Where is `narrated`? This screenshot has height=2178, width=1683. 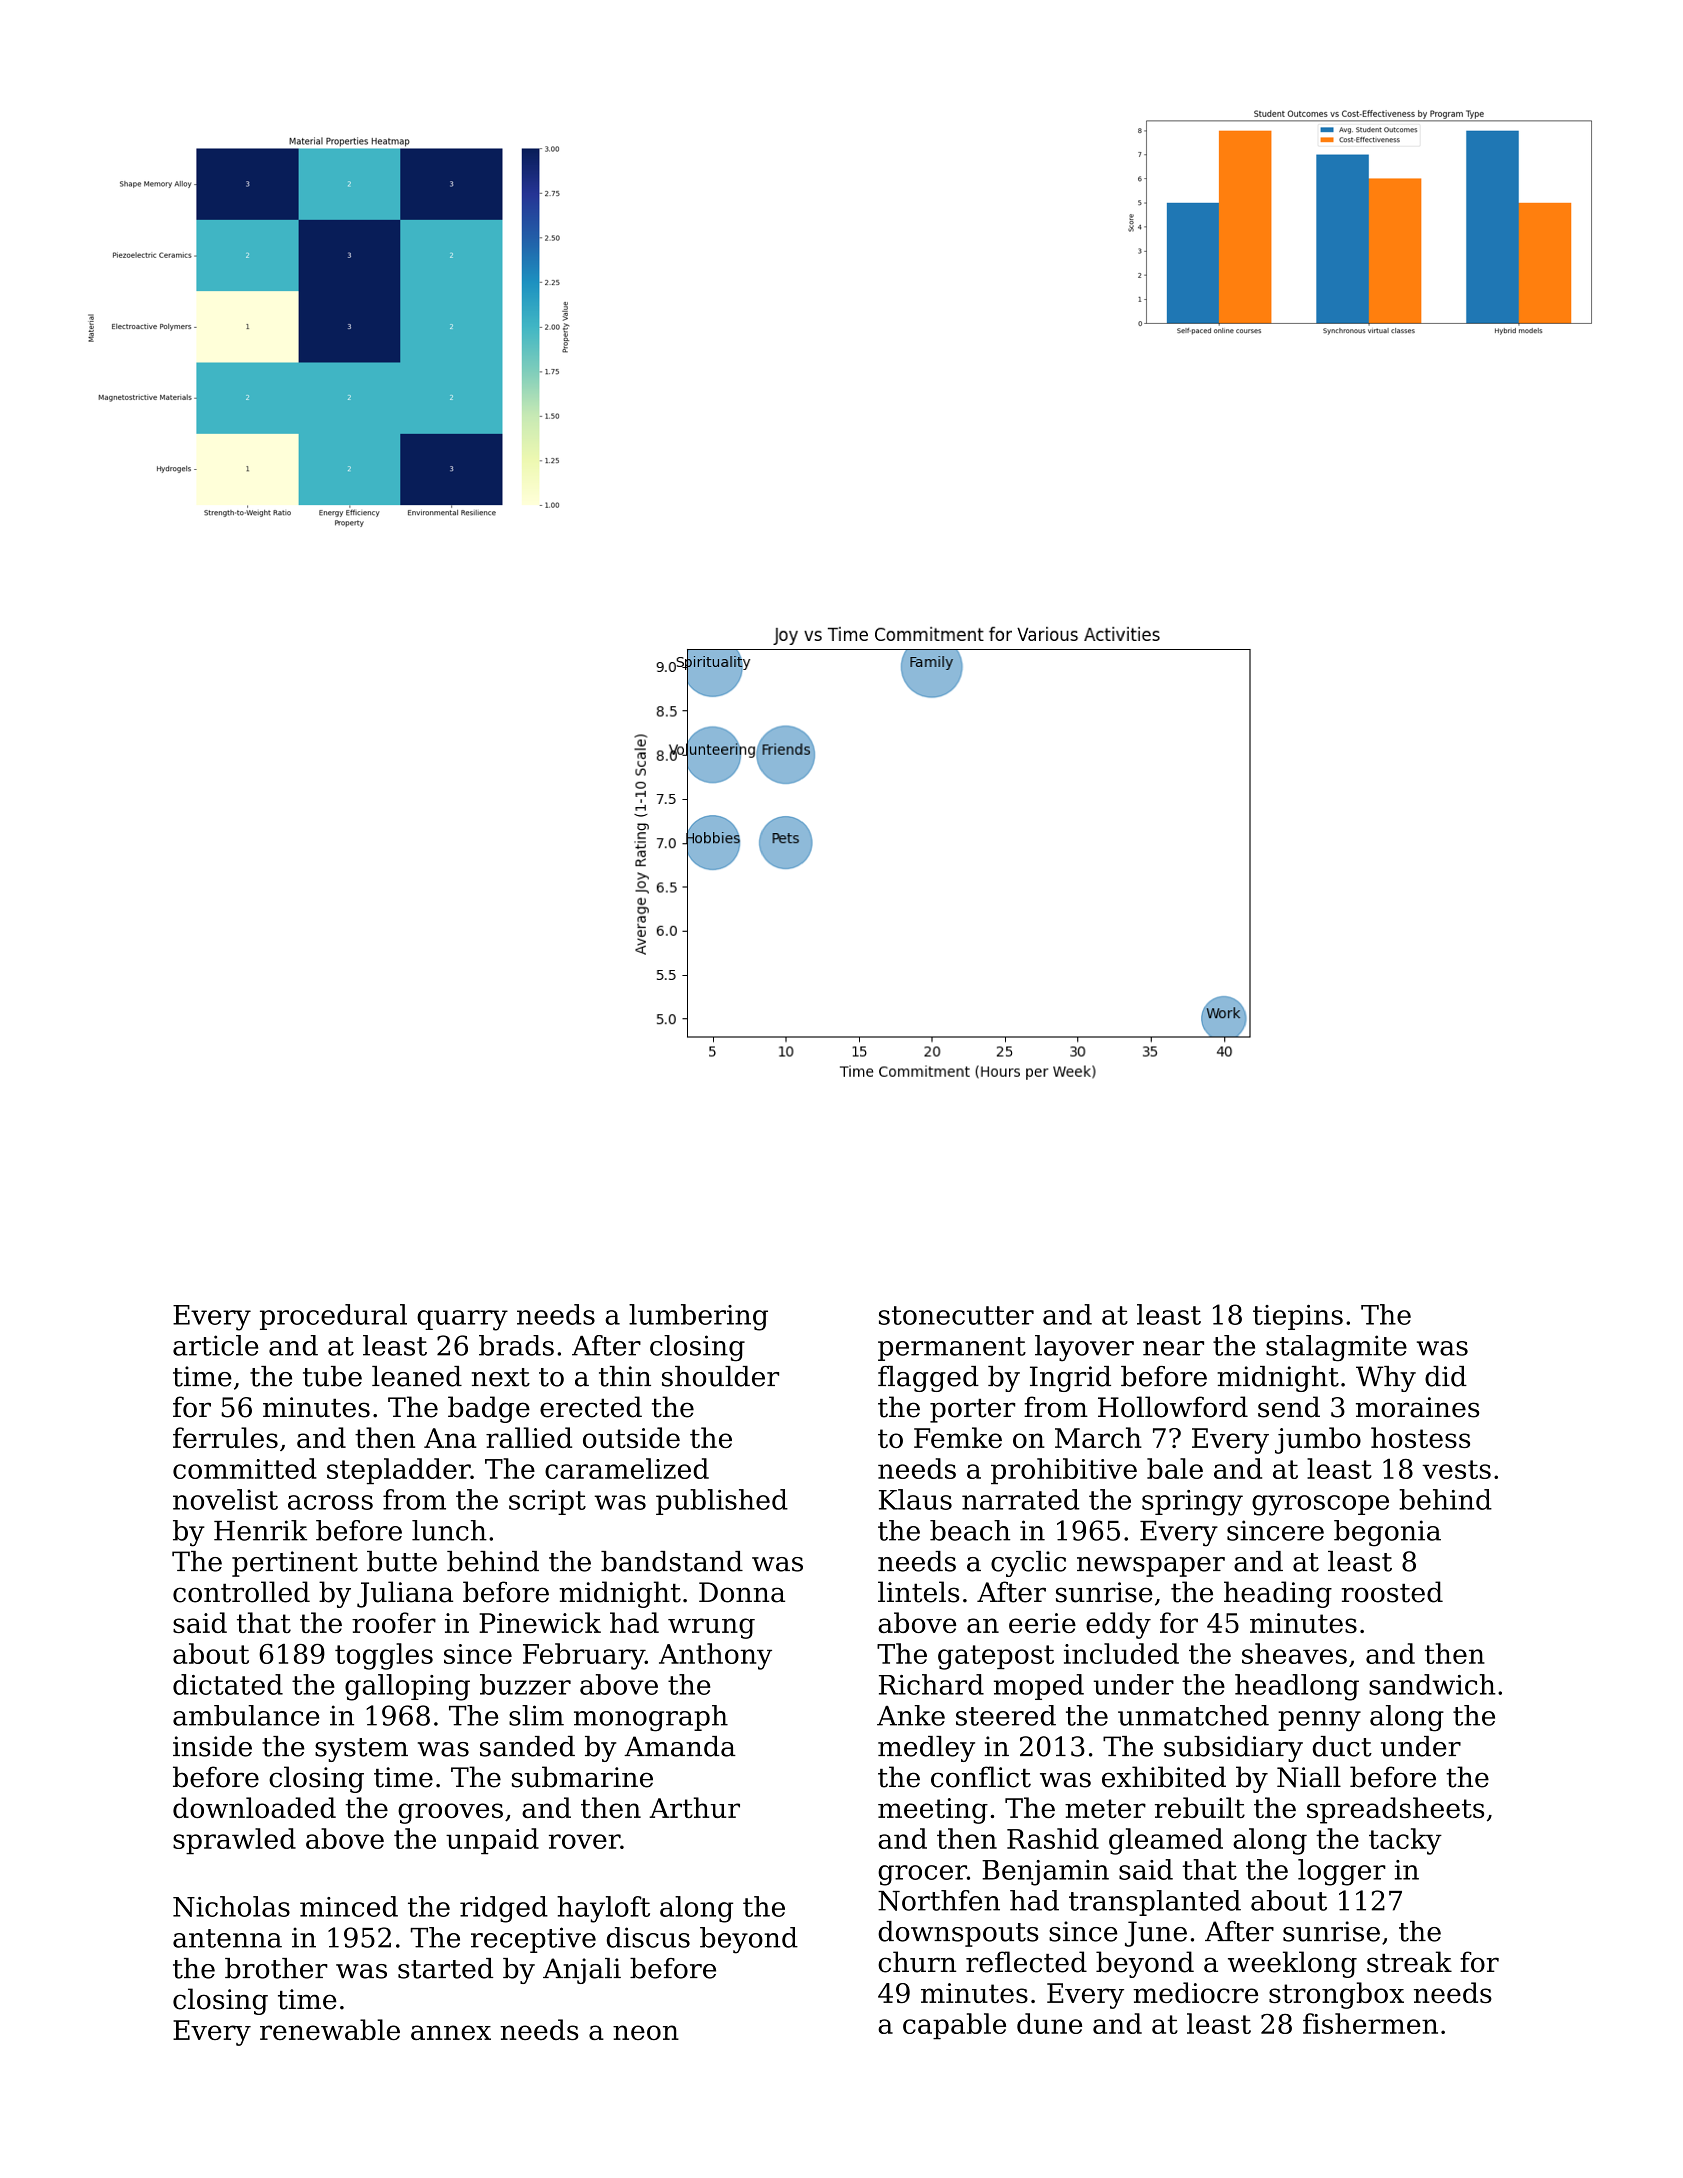
narrated is located at coordinates (1020, 1499).
